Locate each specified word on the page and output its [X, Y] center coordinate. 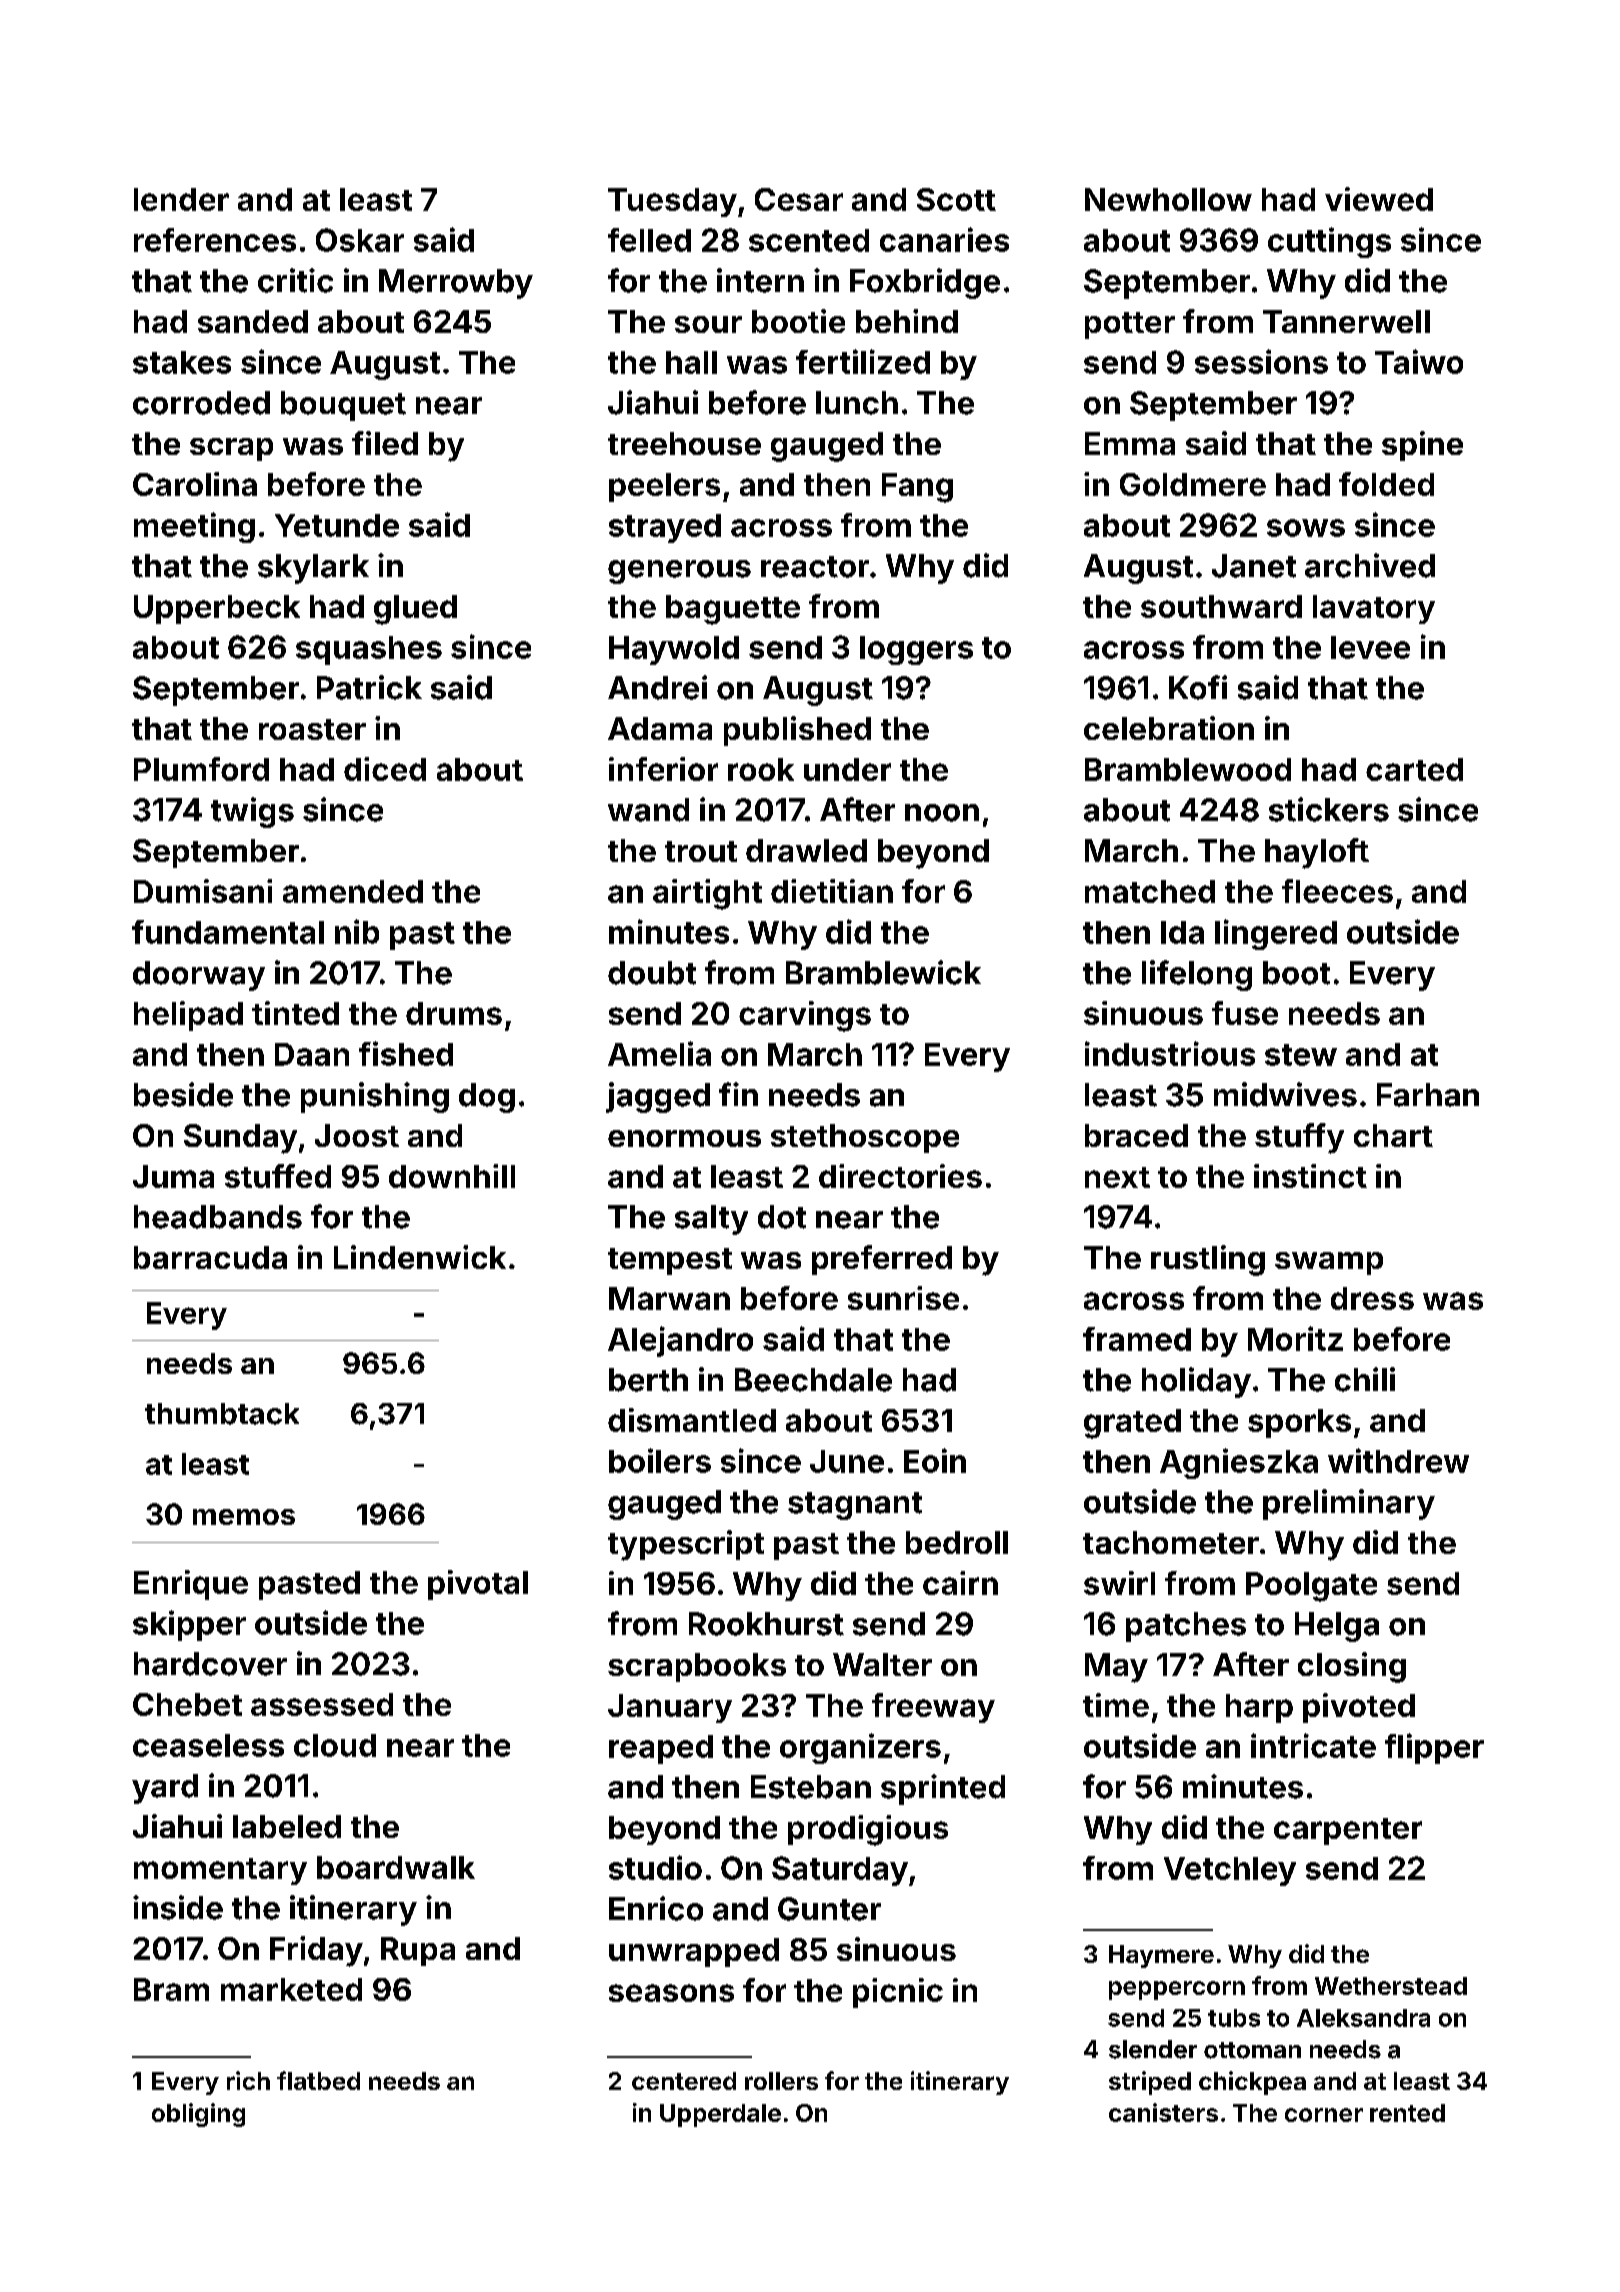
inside [178, 1907]
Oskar [360, 240]
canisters [1163, 2112]
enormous [684, 1138]
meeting [194, 527]
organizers [860, 1748]
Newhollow [1168, 199]
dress [1372, 1298]
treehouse [684, 443]
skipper [189, 1625]
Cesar [799, 199]
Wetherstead [1391, 1986]
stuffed [278, 1176]
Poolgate [1311, 1587]
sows [1306, 528]
